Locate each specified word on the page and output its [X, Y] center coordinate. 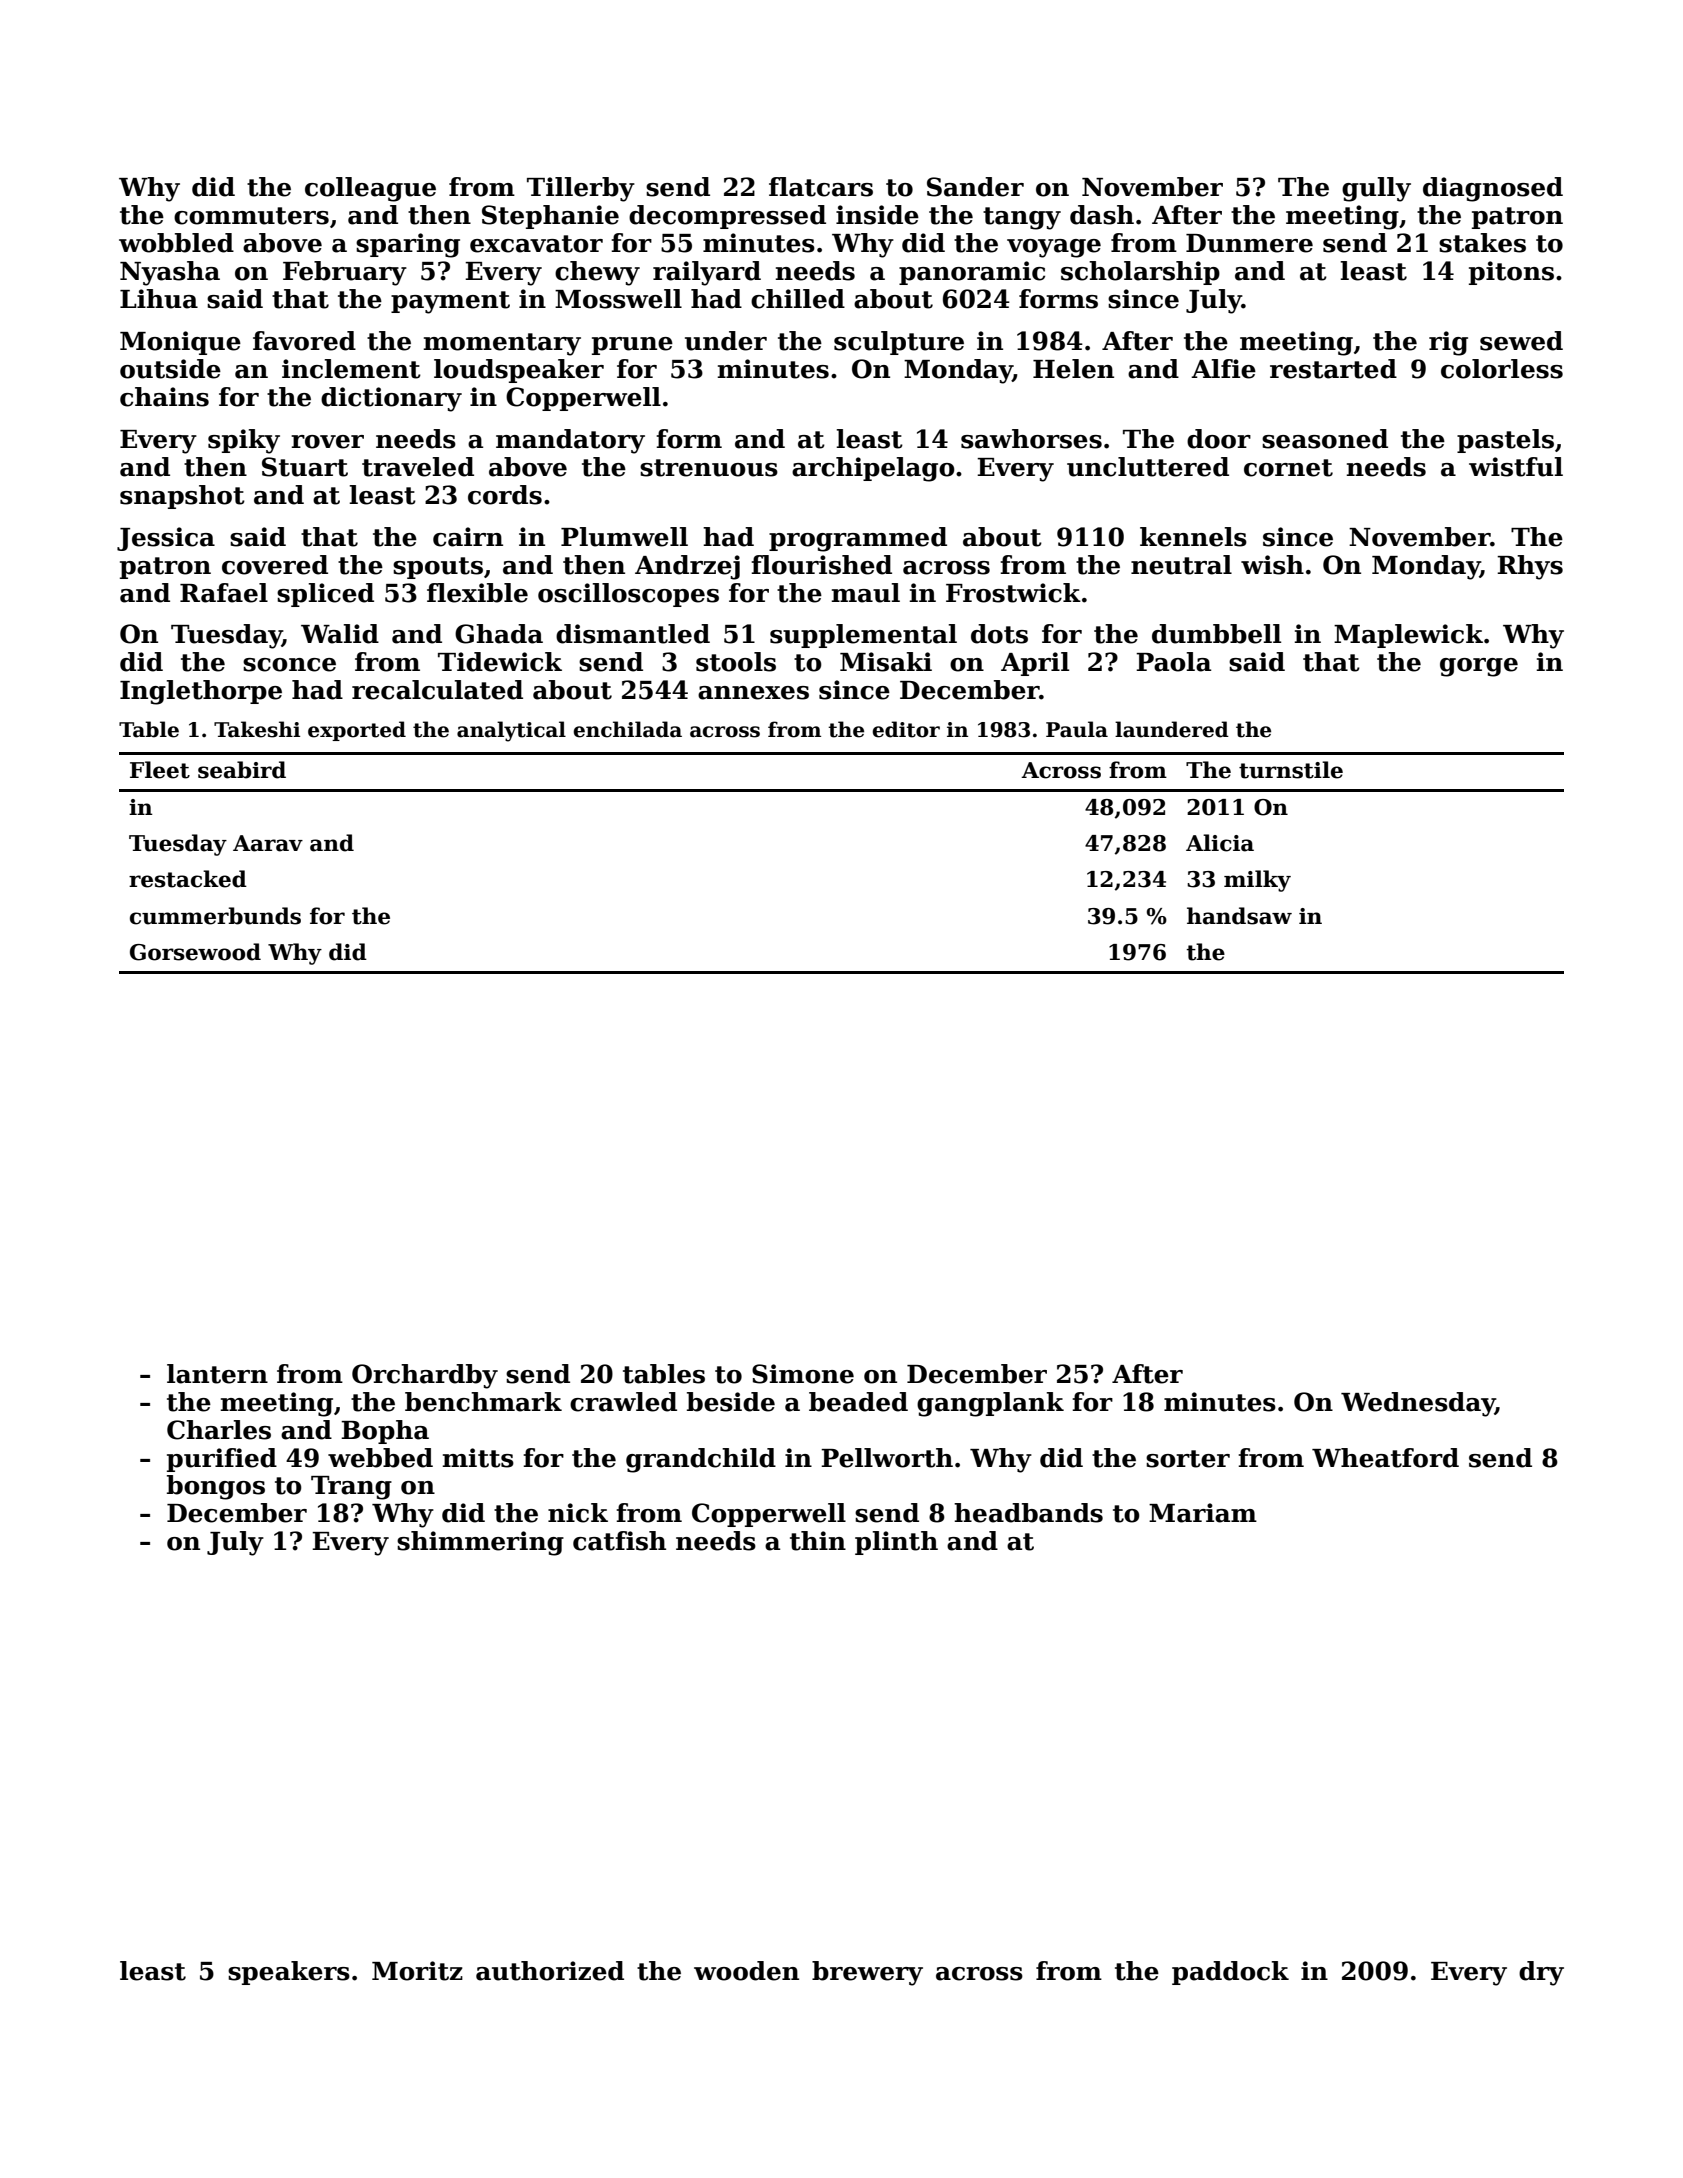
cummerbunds [215, 916]
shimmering [480, 1543]
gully [1376, 189]
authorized [550, 1971]
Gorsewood [195, 952]
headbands [1028, 1513]
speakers [289, 1973]
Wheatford [1385, 1458]
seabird [242, 770]
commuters [251, 216]
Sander [975, 187]
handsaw [1239, 916]
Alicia [1220, 843]
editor [906, 729]
